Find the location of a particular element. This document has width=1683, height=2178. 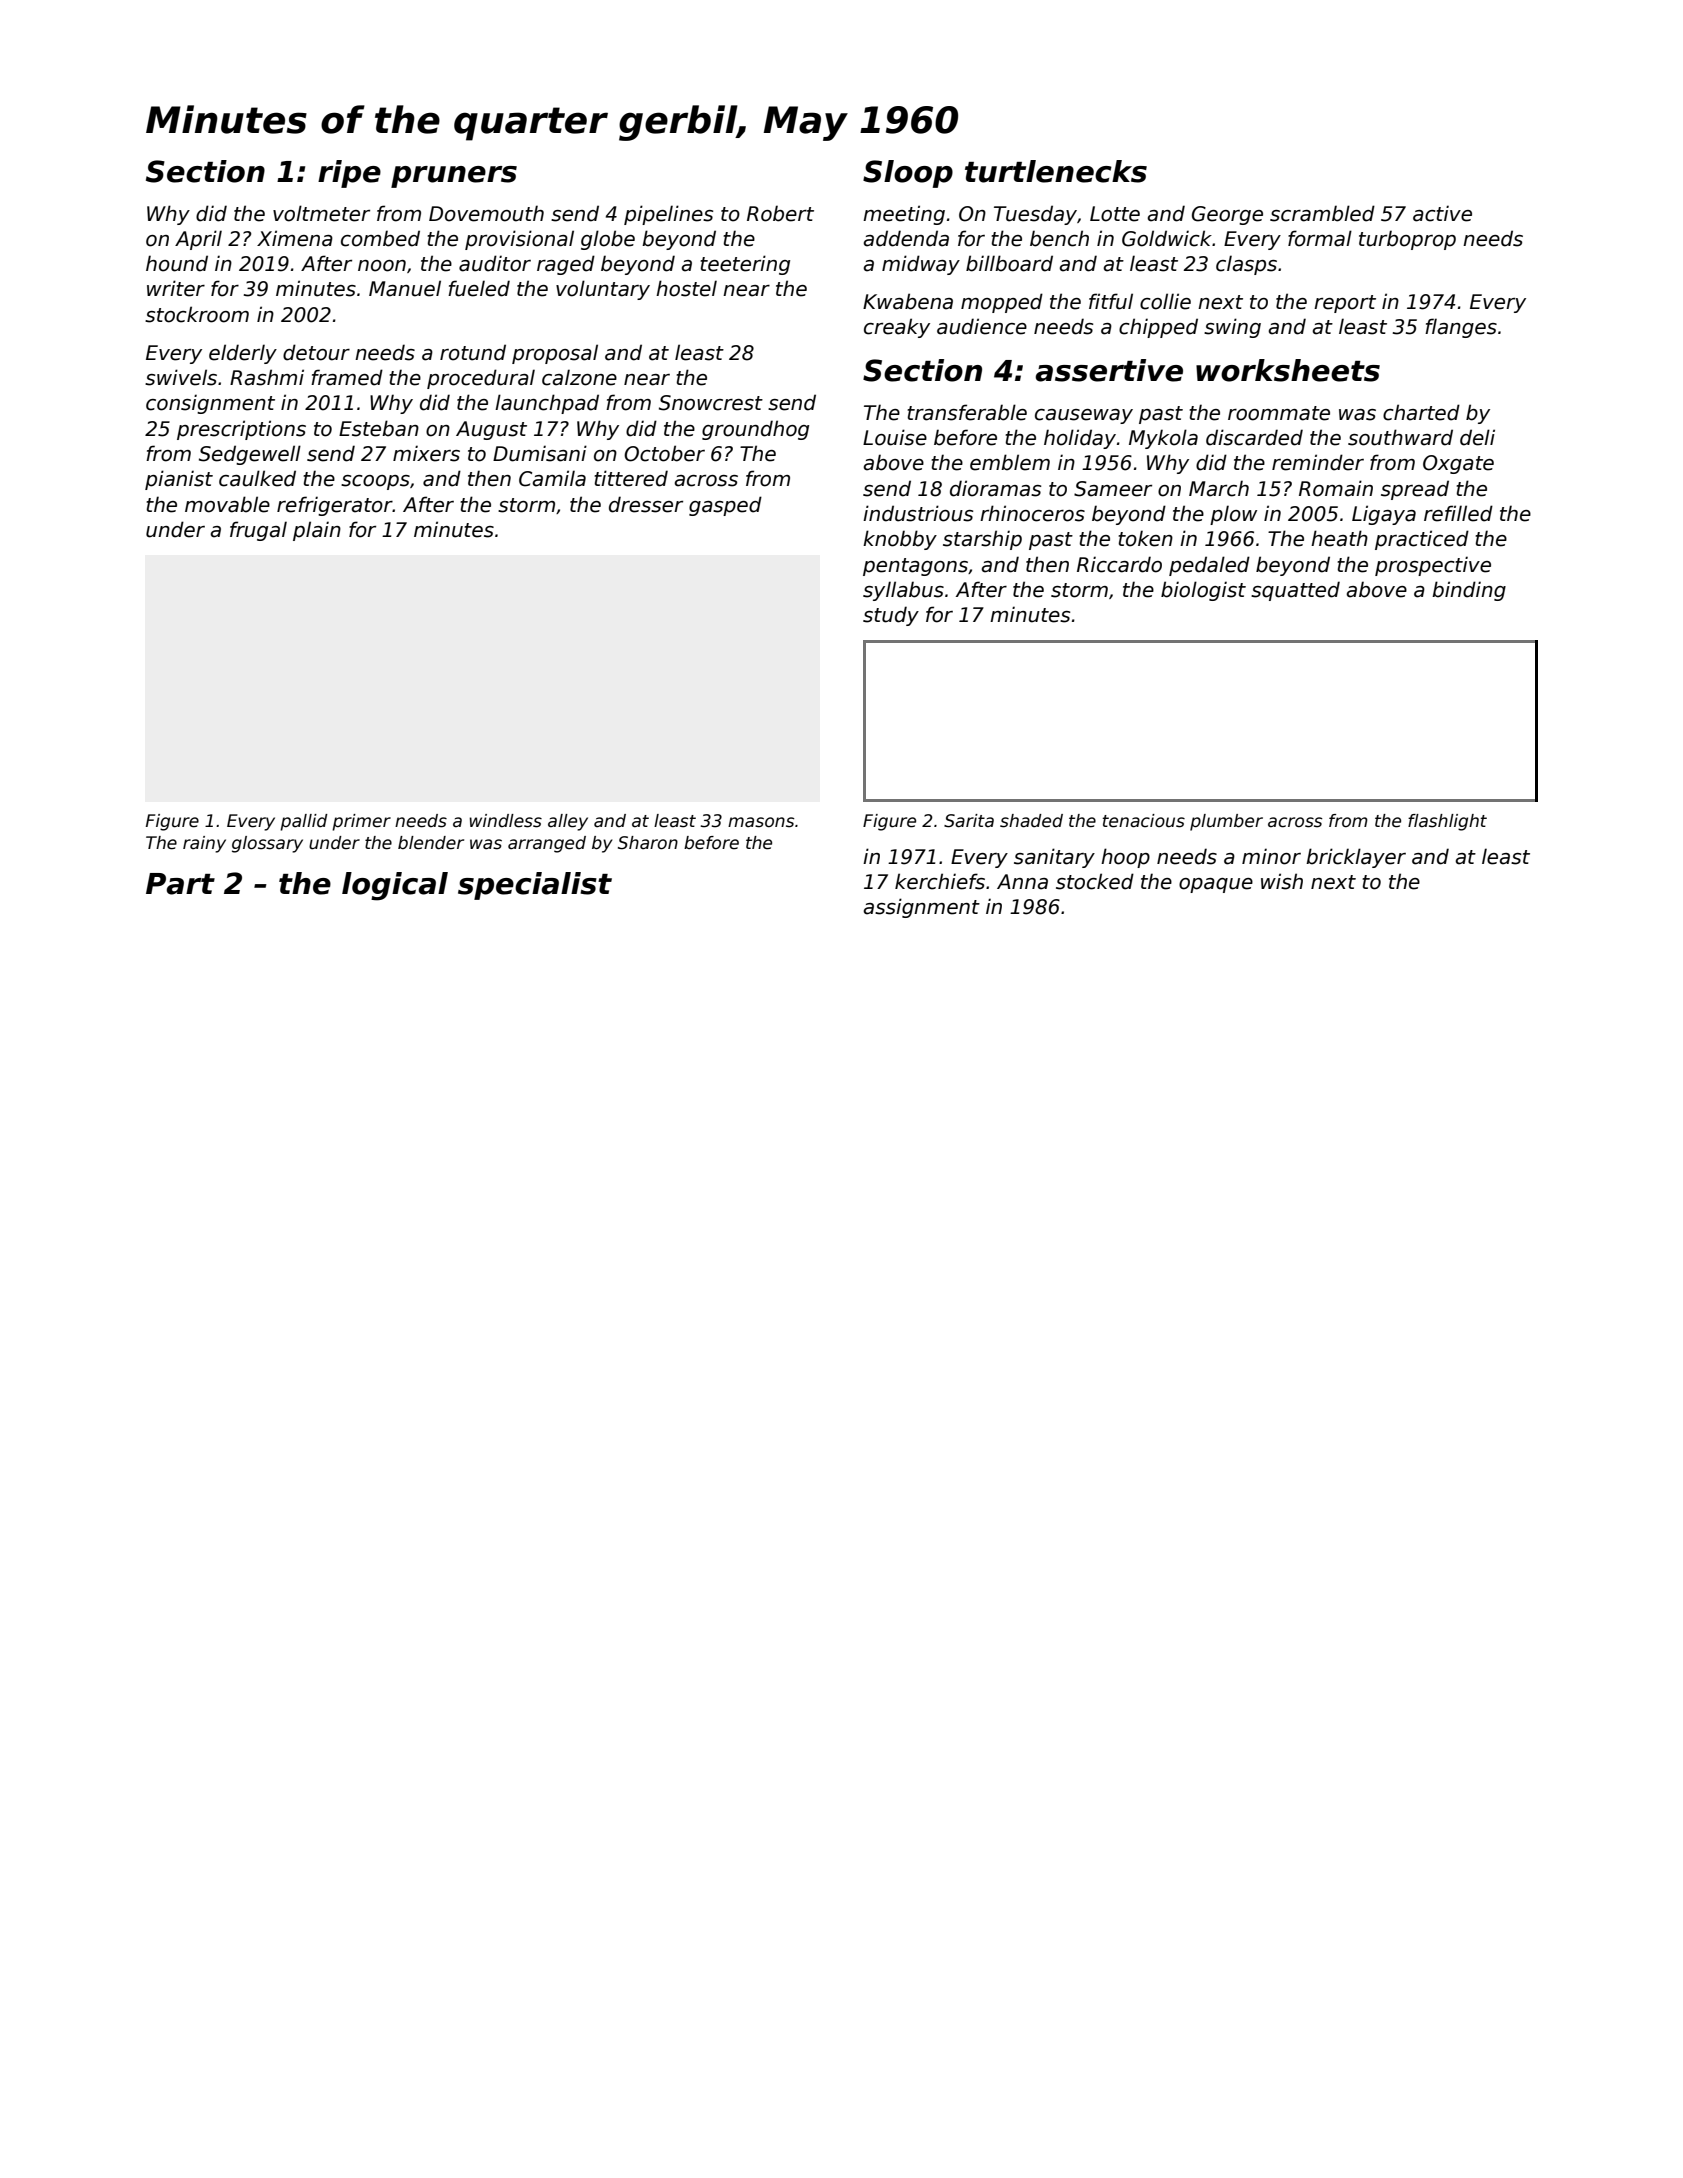

proposal is located at coordinates (555, 354).
